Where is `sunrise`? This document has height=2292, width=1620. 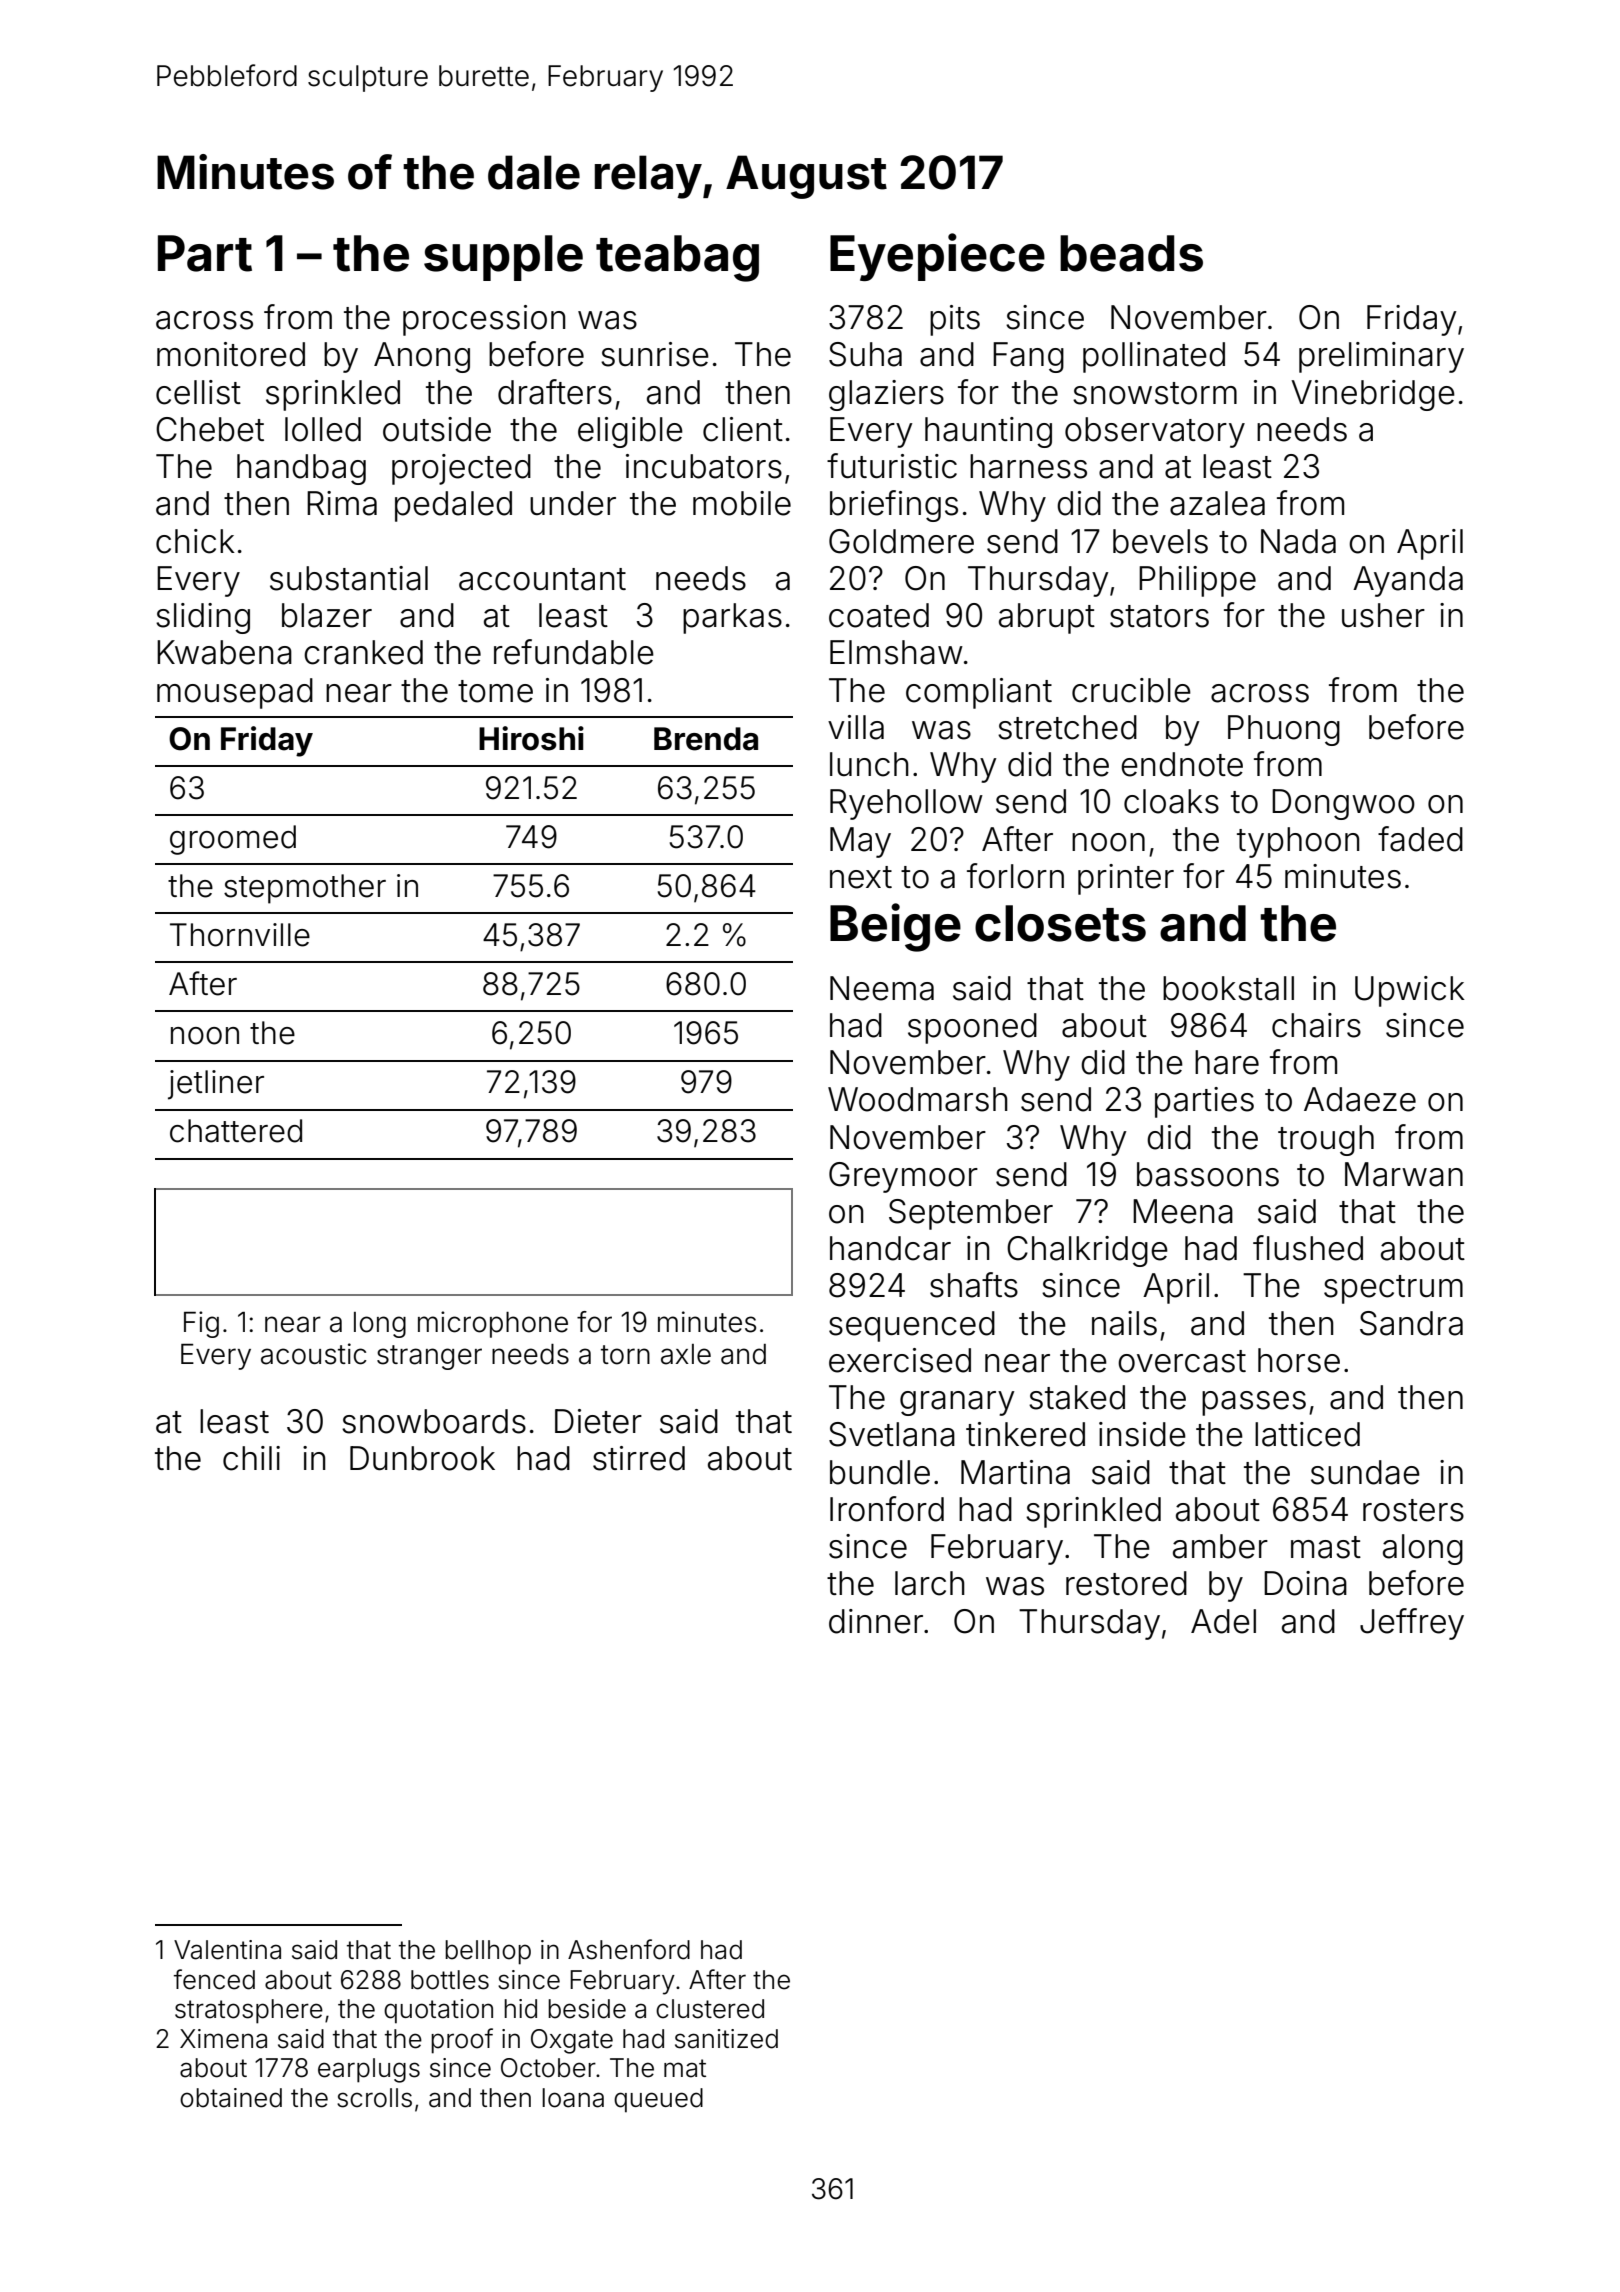
sunrise is located at coordinates (655, 354).
